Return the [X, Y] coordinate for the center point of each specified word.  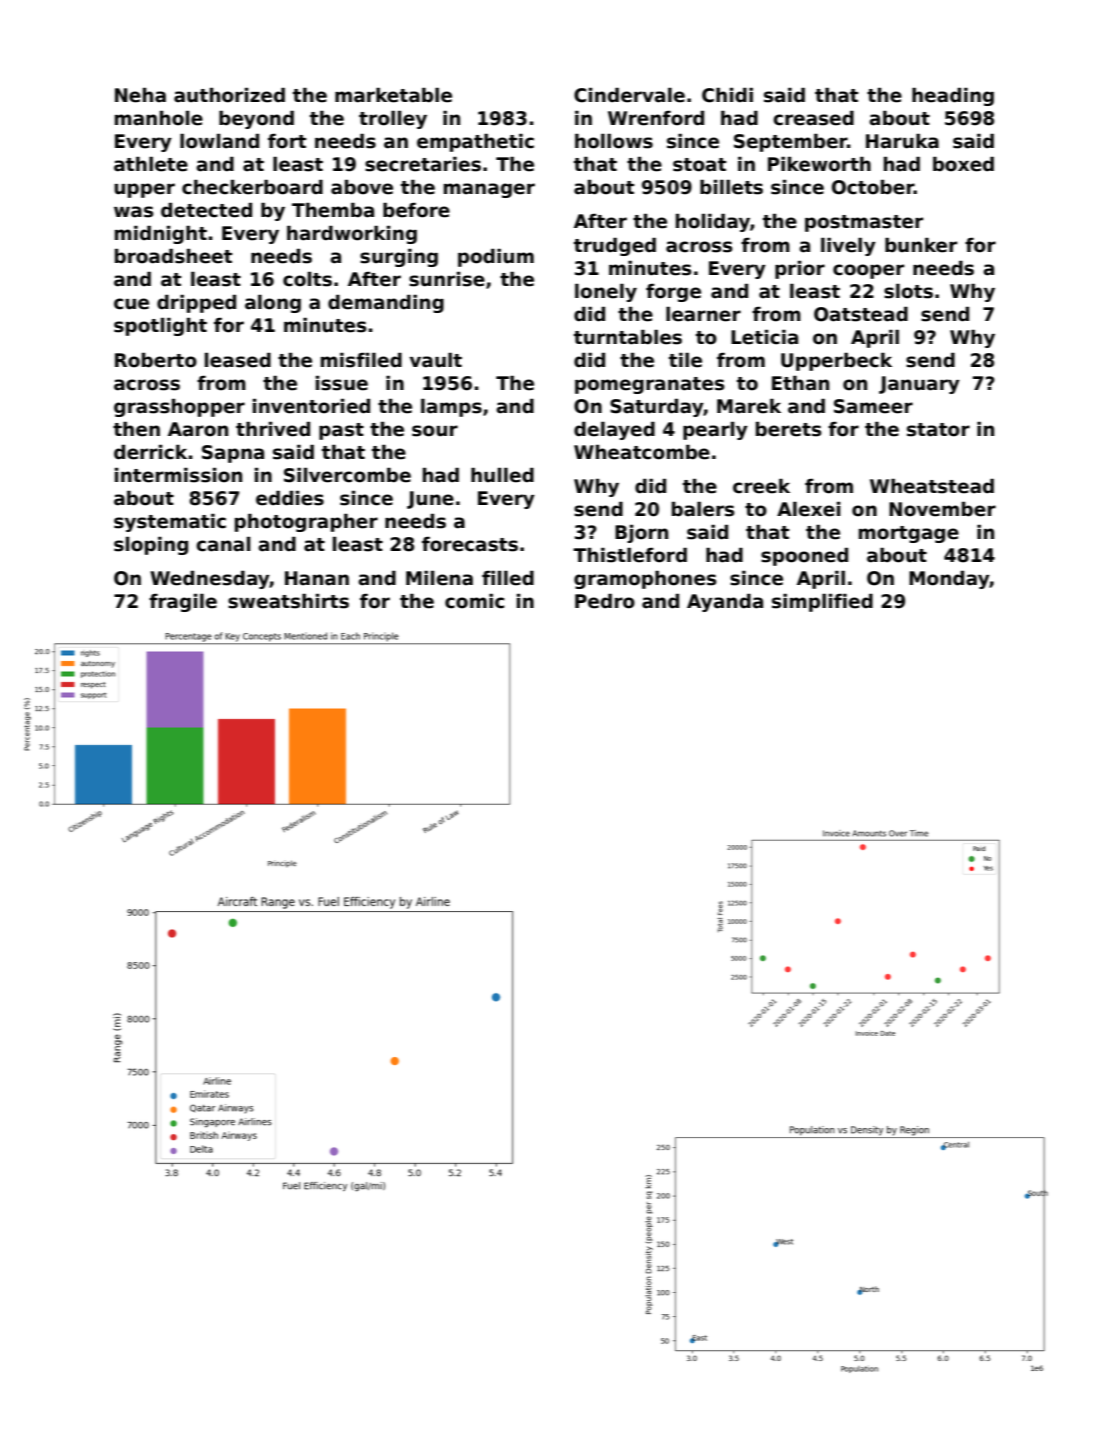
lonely [606, 292]
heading [953, 96]
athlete [151, 164]
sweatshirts [288, 601]
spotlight [160, 326]
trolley [393, 119]
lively [848, 246]
